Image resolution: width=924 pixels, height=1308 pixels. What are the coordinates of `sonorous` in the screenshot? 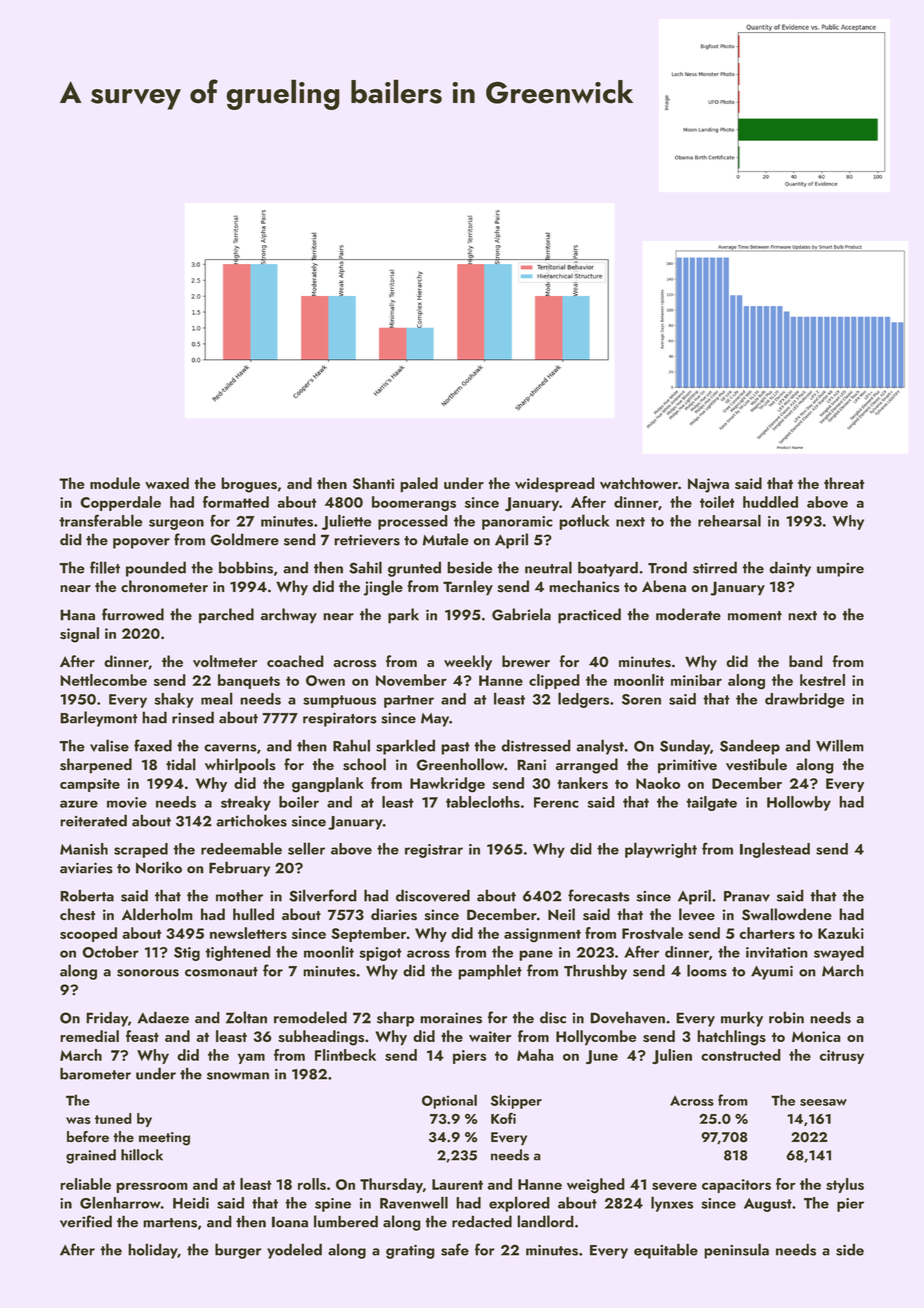 It's located at (148, 973).
